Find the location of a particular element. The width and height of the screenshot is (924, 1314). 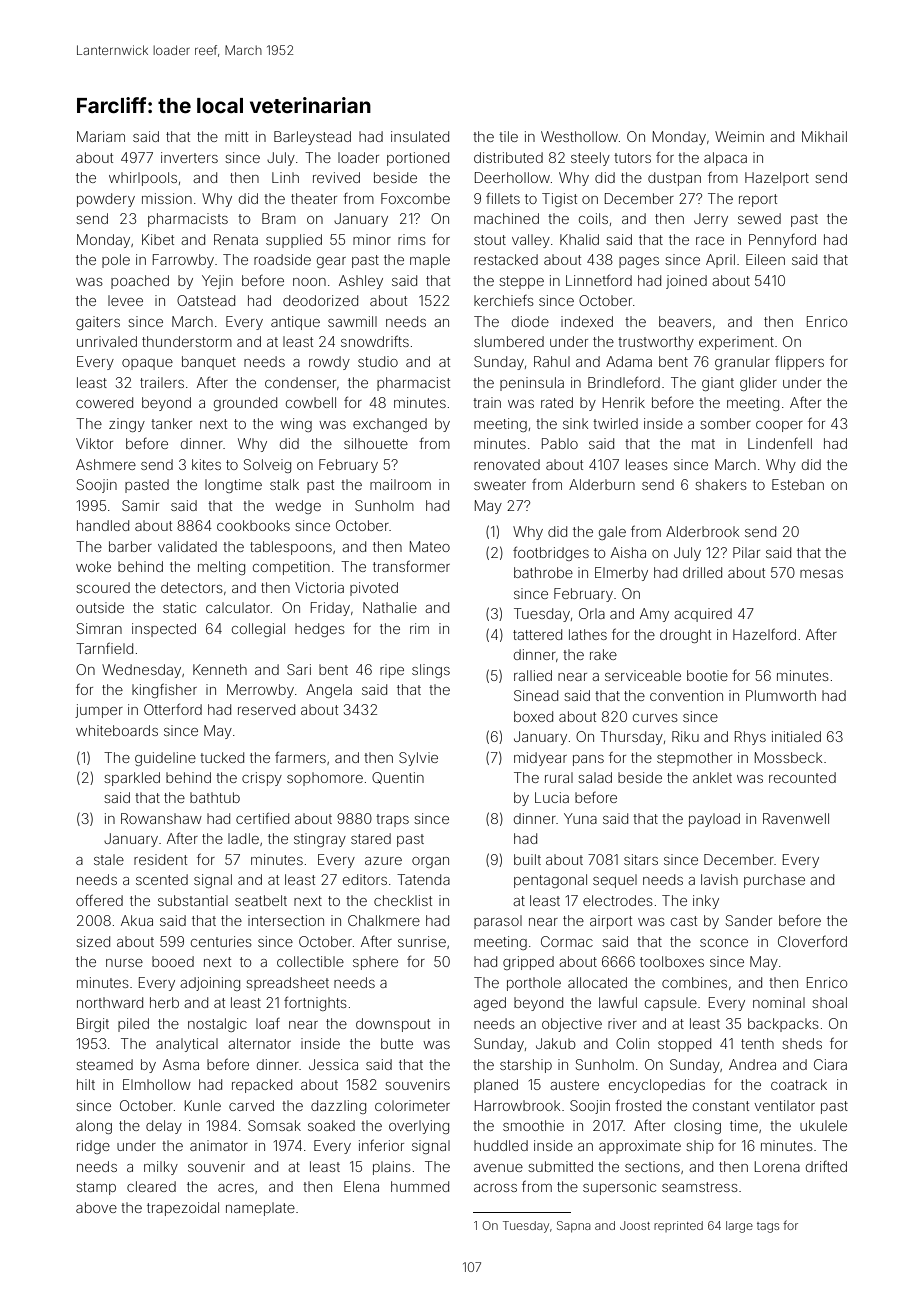

Mikhail is located at coordinates (824, 136).
